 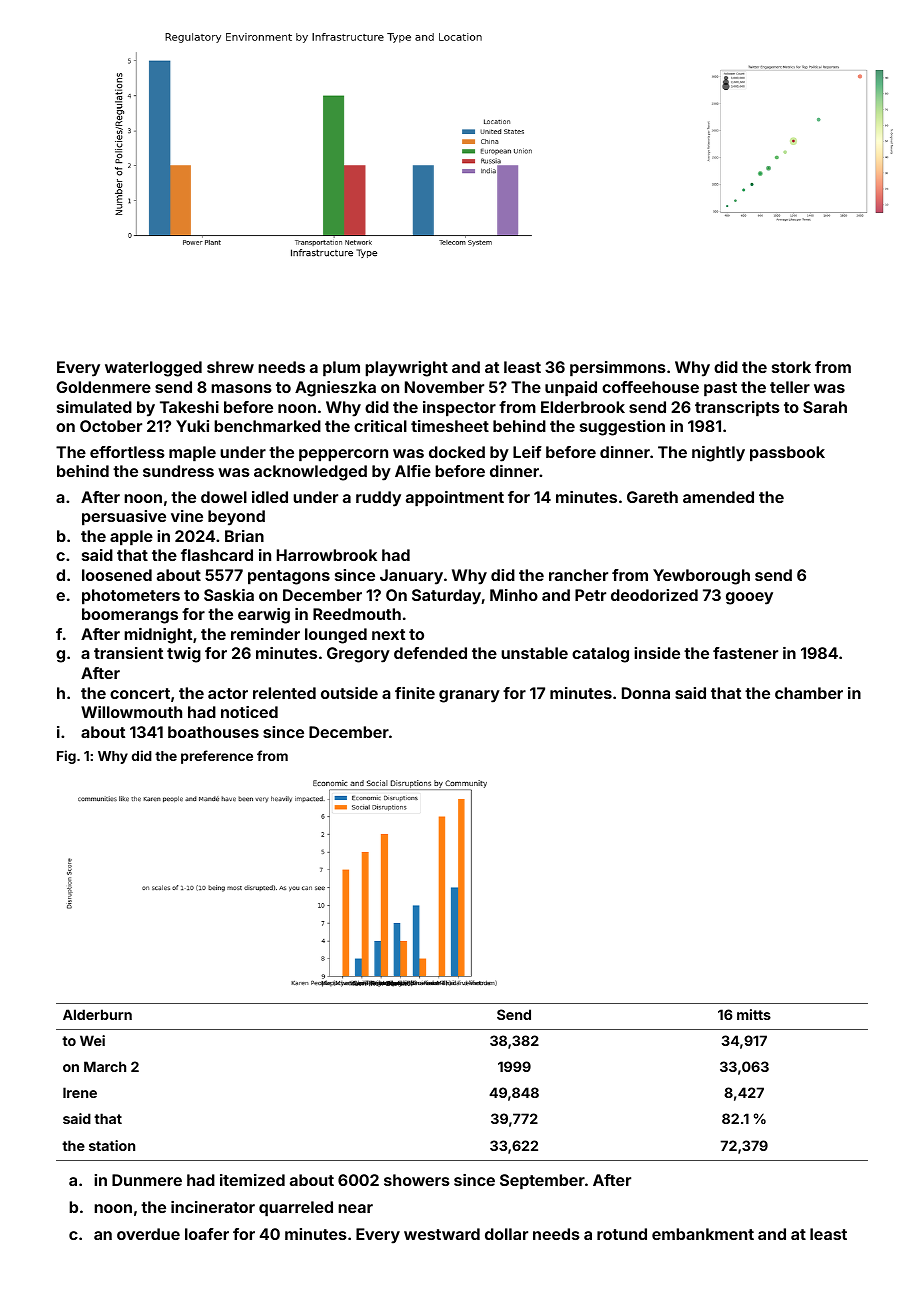 I want to click on Gareth, so click(x=652, y=497).
